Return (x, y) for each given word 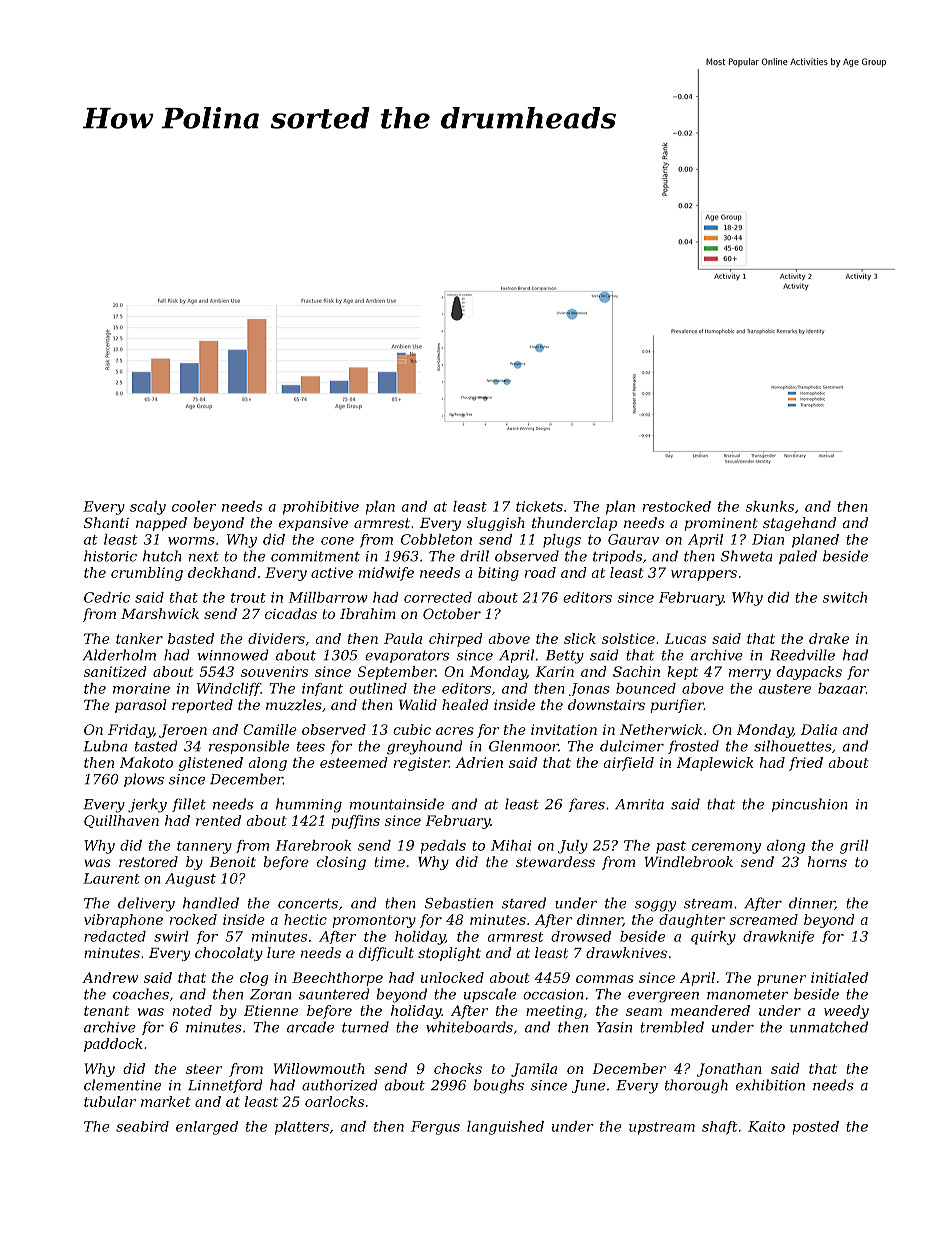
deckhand (222, 572)
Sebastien (459, 903)
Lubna (105, 746)
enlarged (207, 1128)
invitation (564, 729)
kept (682, 673)
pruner (781, 980)
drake (829, 638)
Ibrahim (368, 613)
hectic (305, 919)
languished (505, 1128)
